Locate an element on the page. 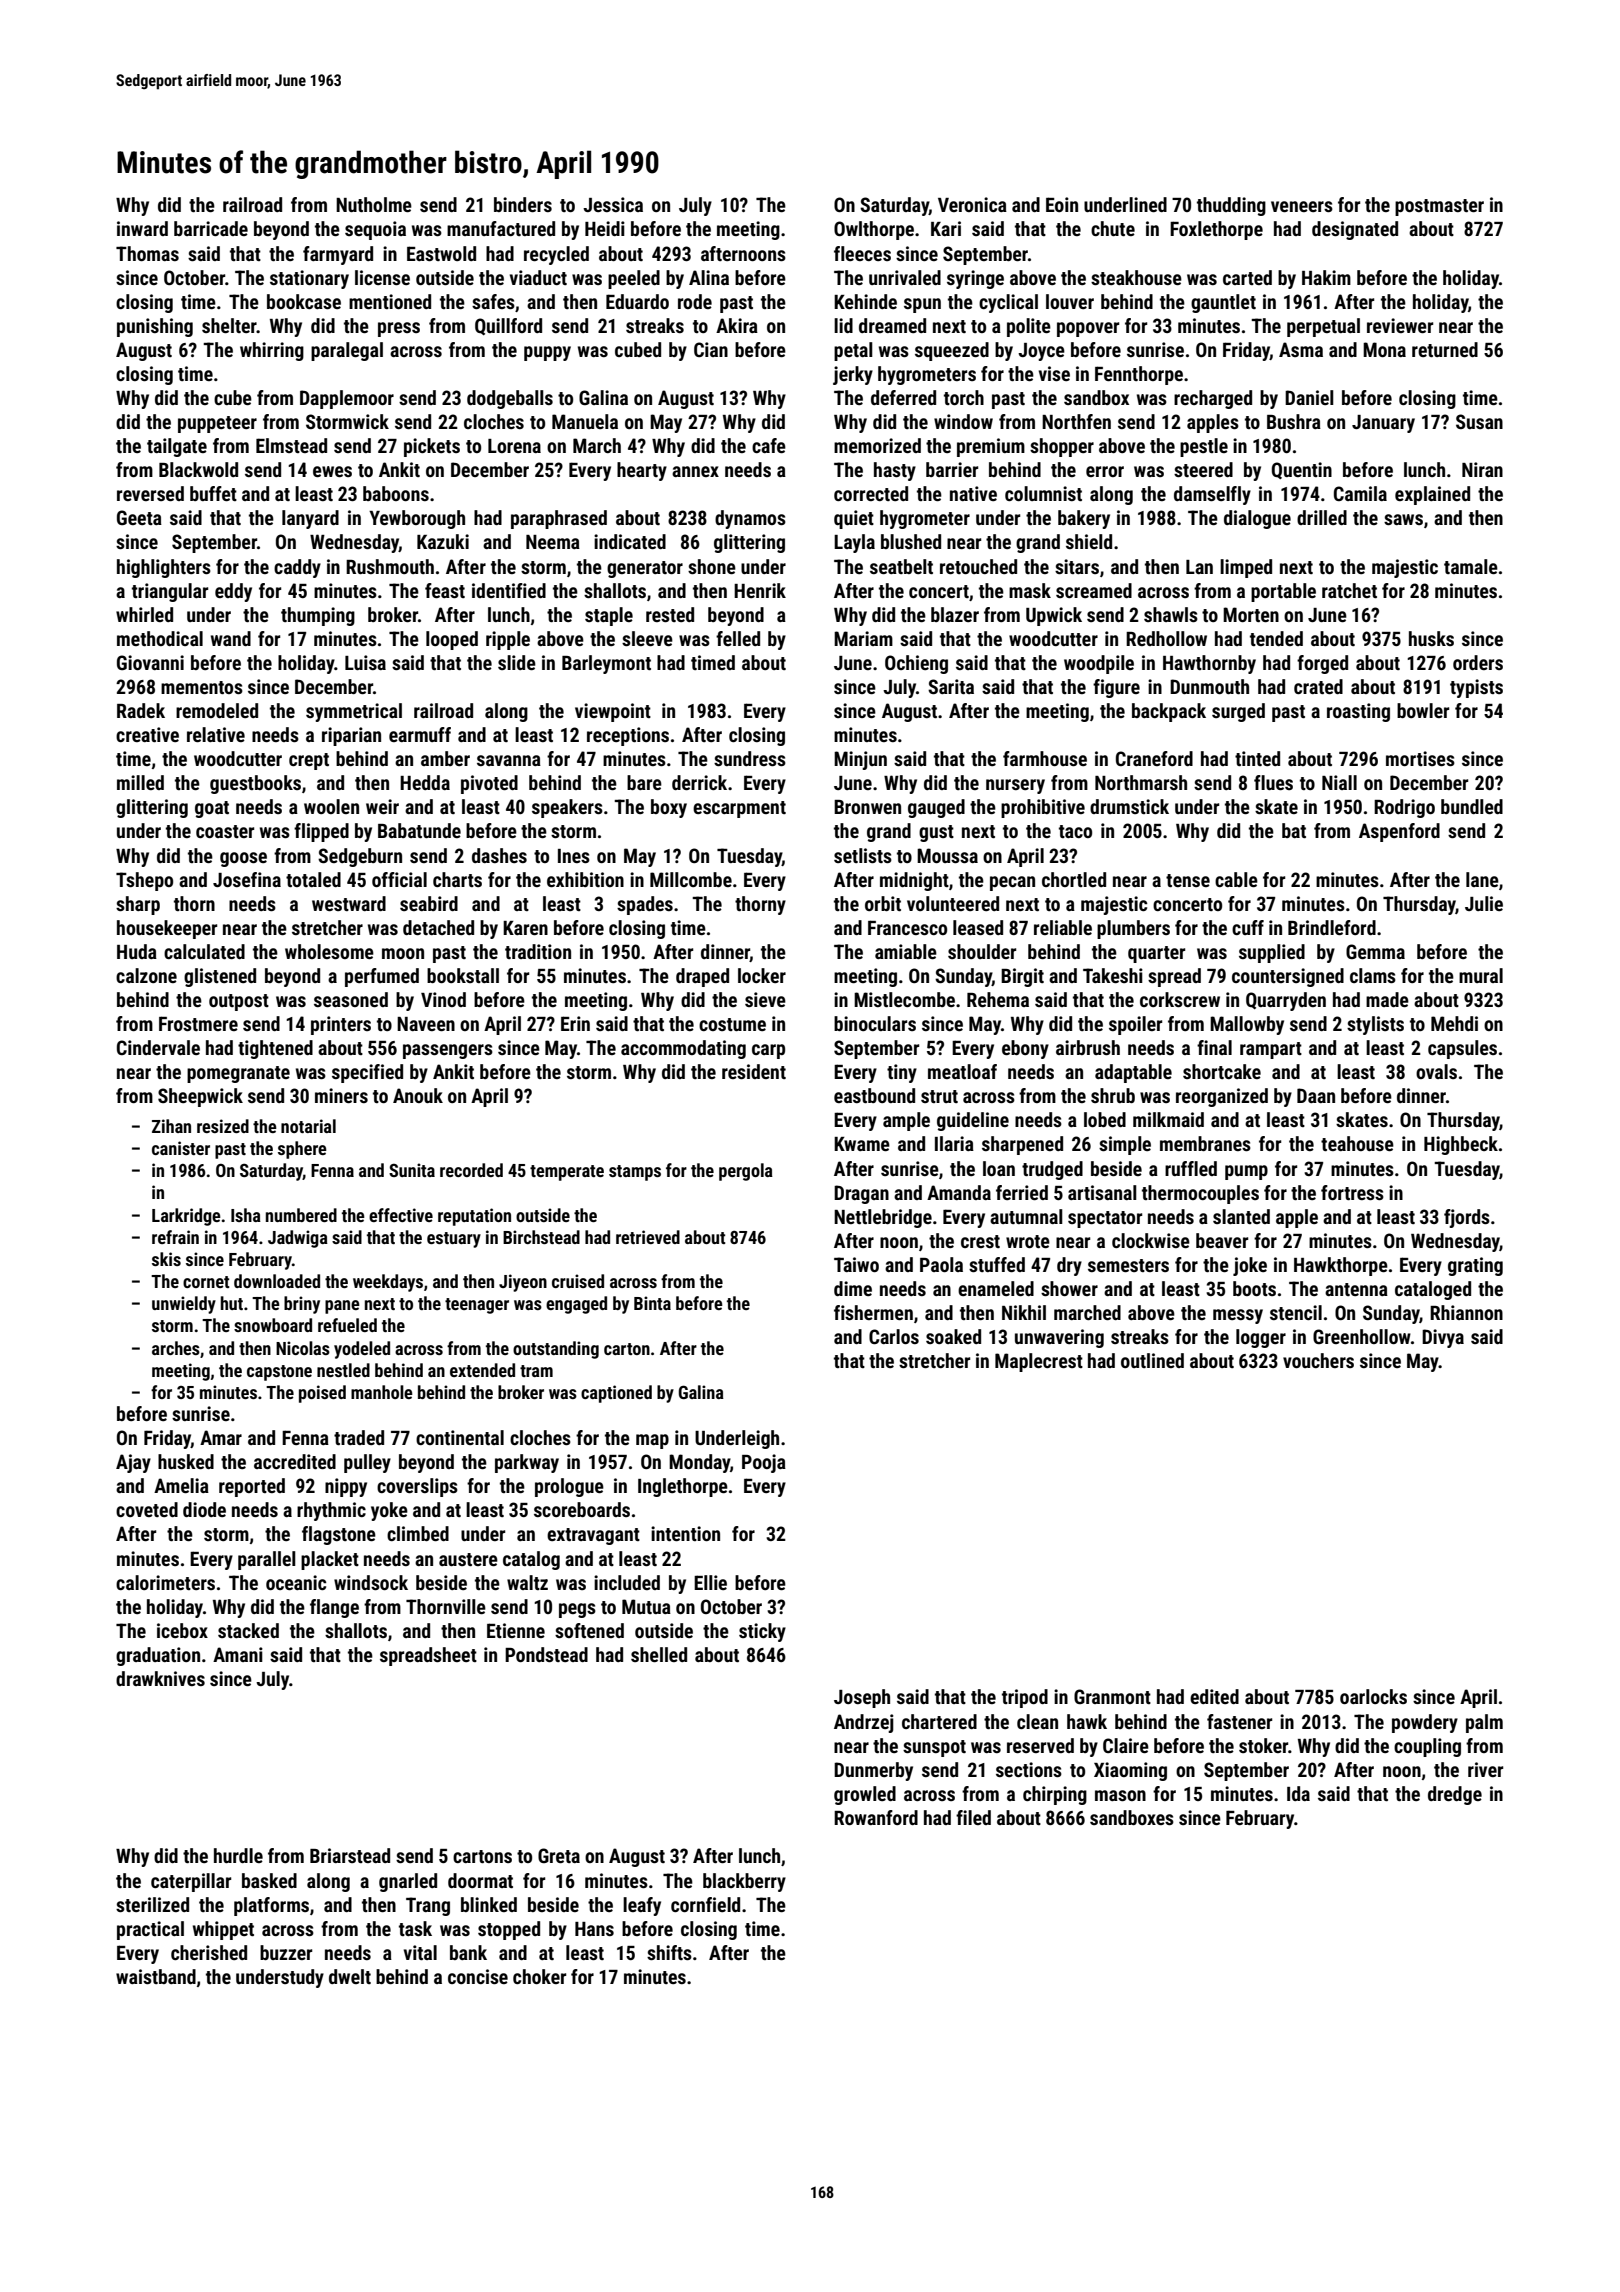  joke is located at coordinates (1250, 1266).
